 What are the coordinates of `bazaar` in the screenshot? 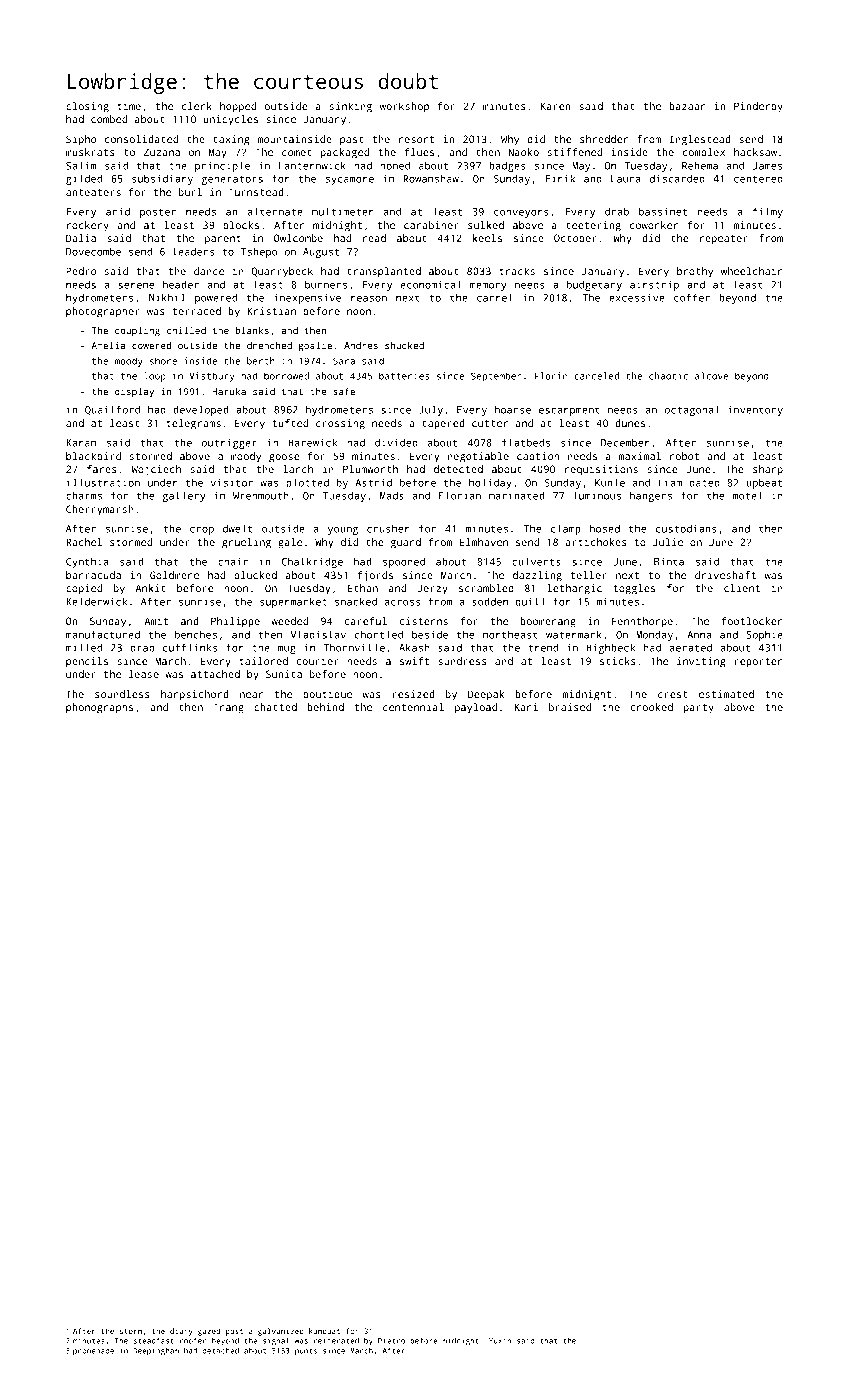 It's located at (687, 106).
